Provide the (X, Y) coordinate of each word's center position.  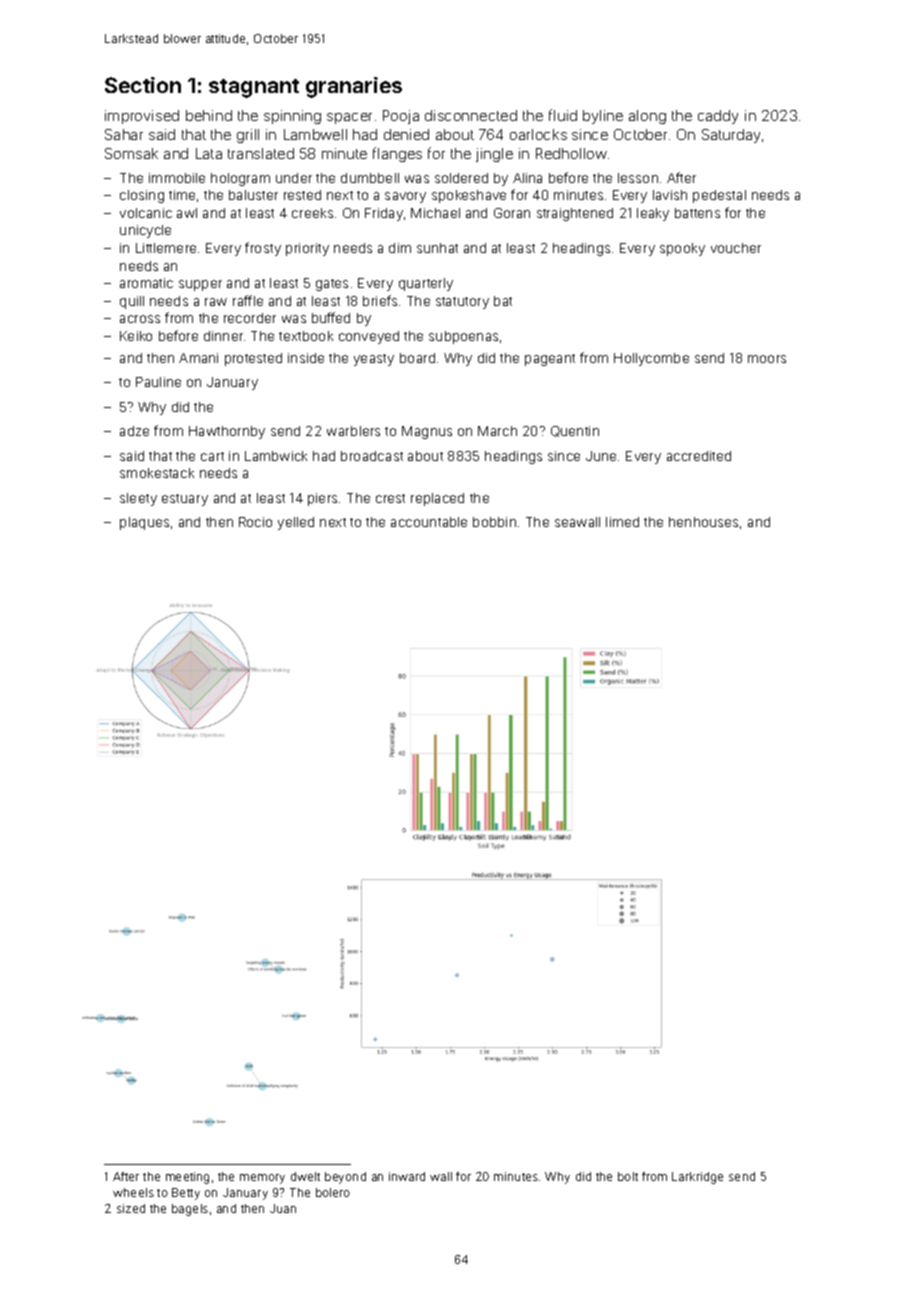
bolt (628, 1176)
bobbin (494, 522)
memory (262, 1179)
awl (187, 213)
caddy (718, 117)
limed (622, 522)
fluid (563, 115)
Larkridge (697, 1178)
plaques (144, 523)
